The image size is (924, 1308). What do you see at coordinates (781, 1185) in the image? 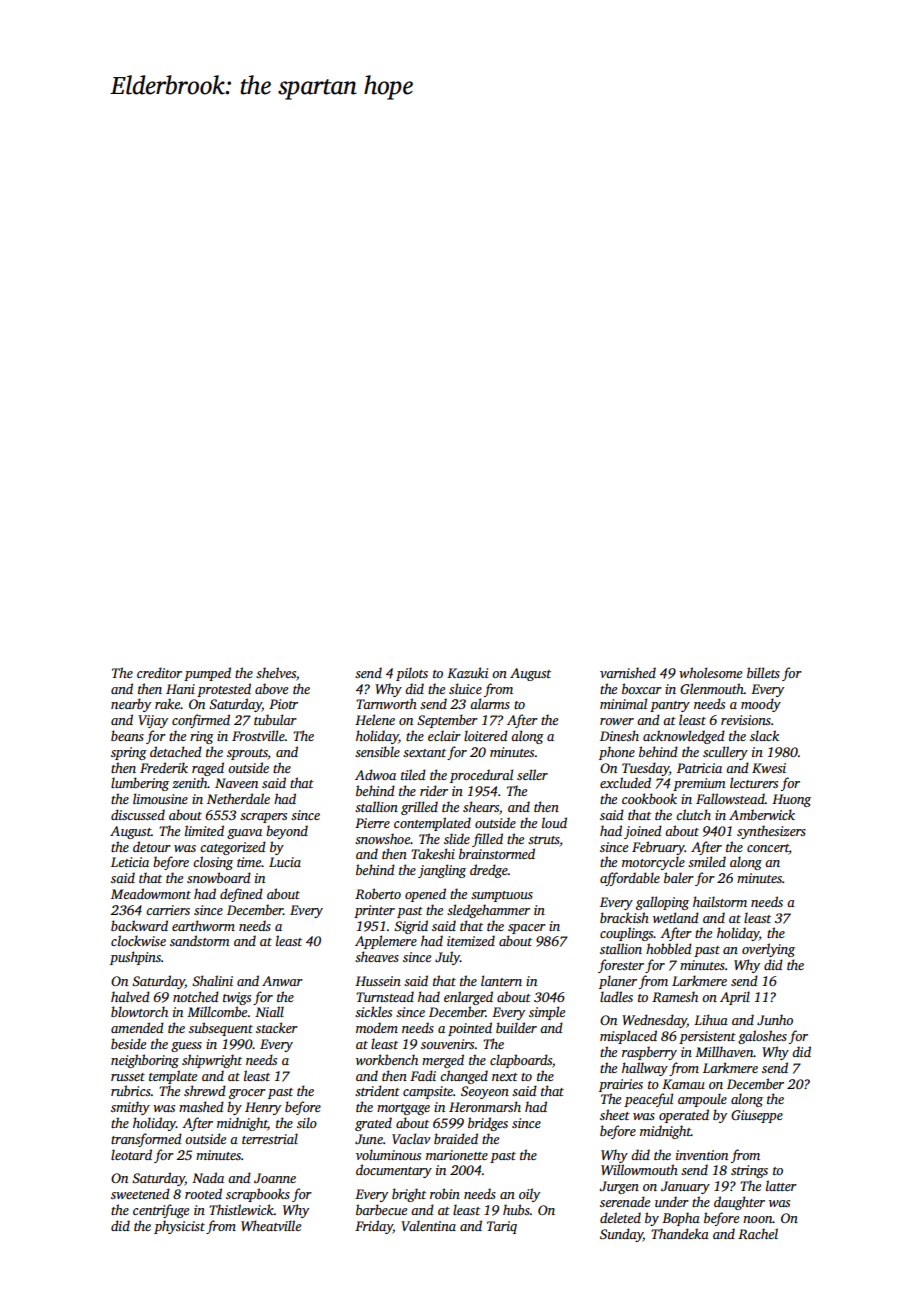
I see `latter` at bounding box center [781, 1185].
